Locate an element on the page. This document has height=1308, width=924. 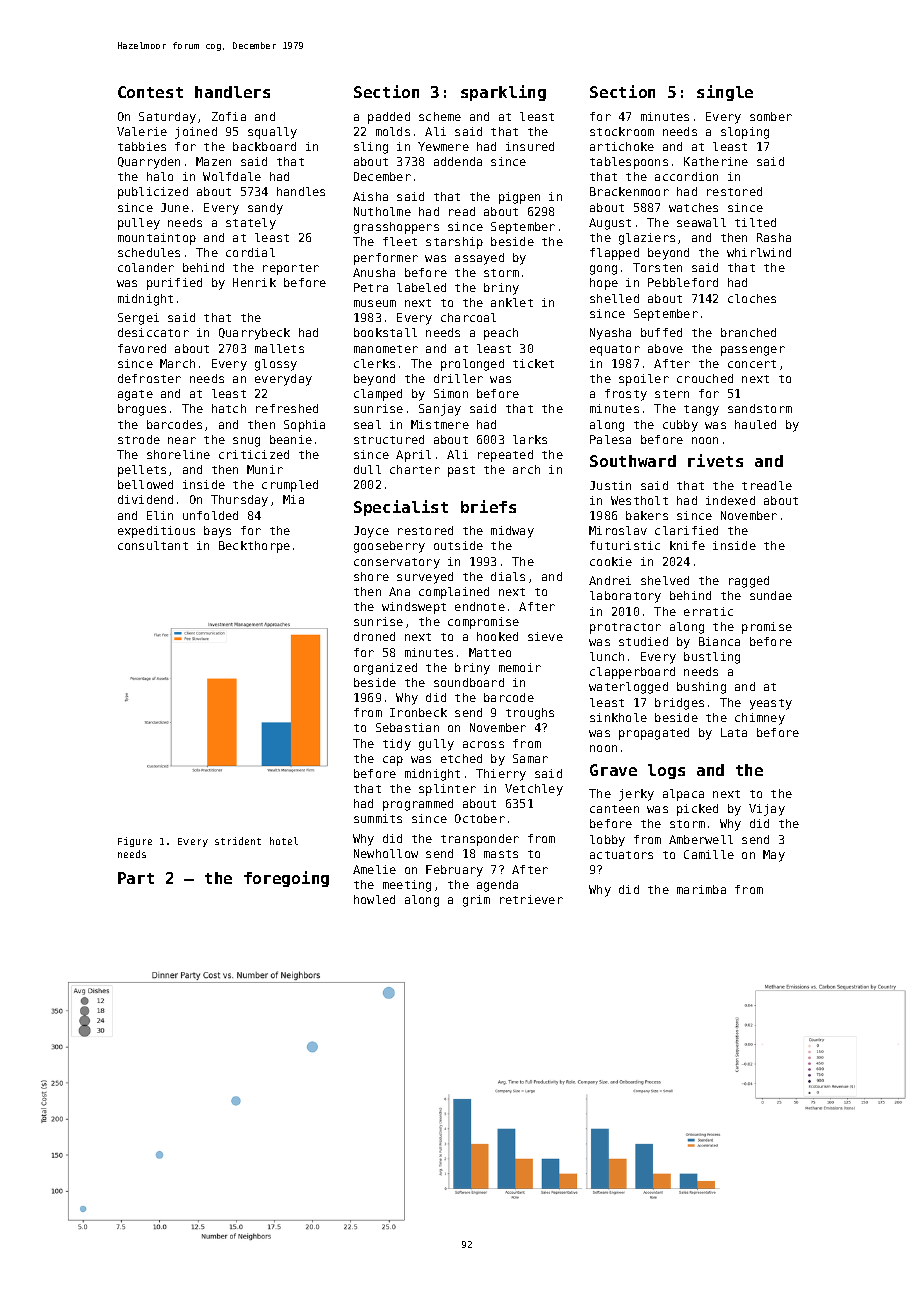
alpaca is located at coordinates (683, 795).
